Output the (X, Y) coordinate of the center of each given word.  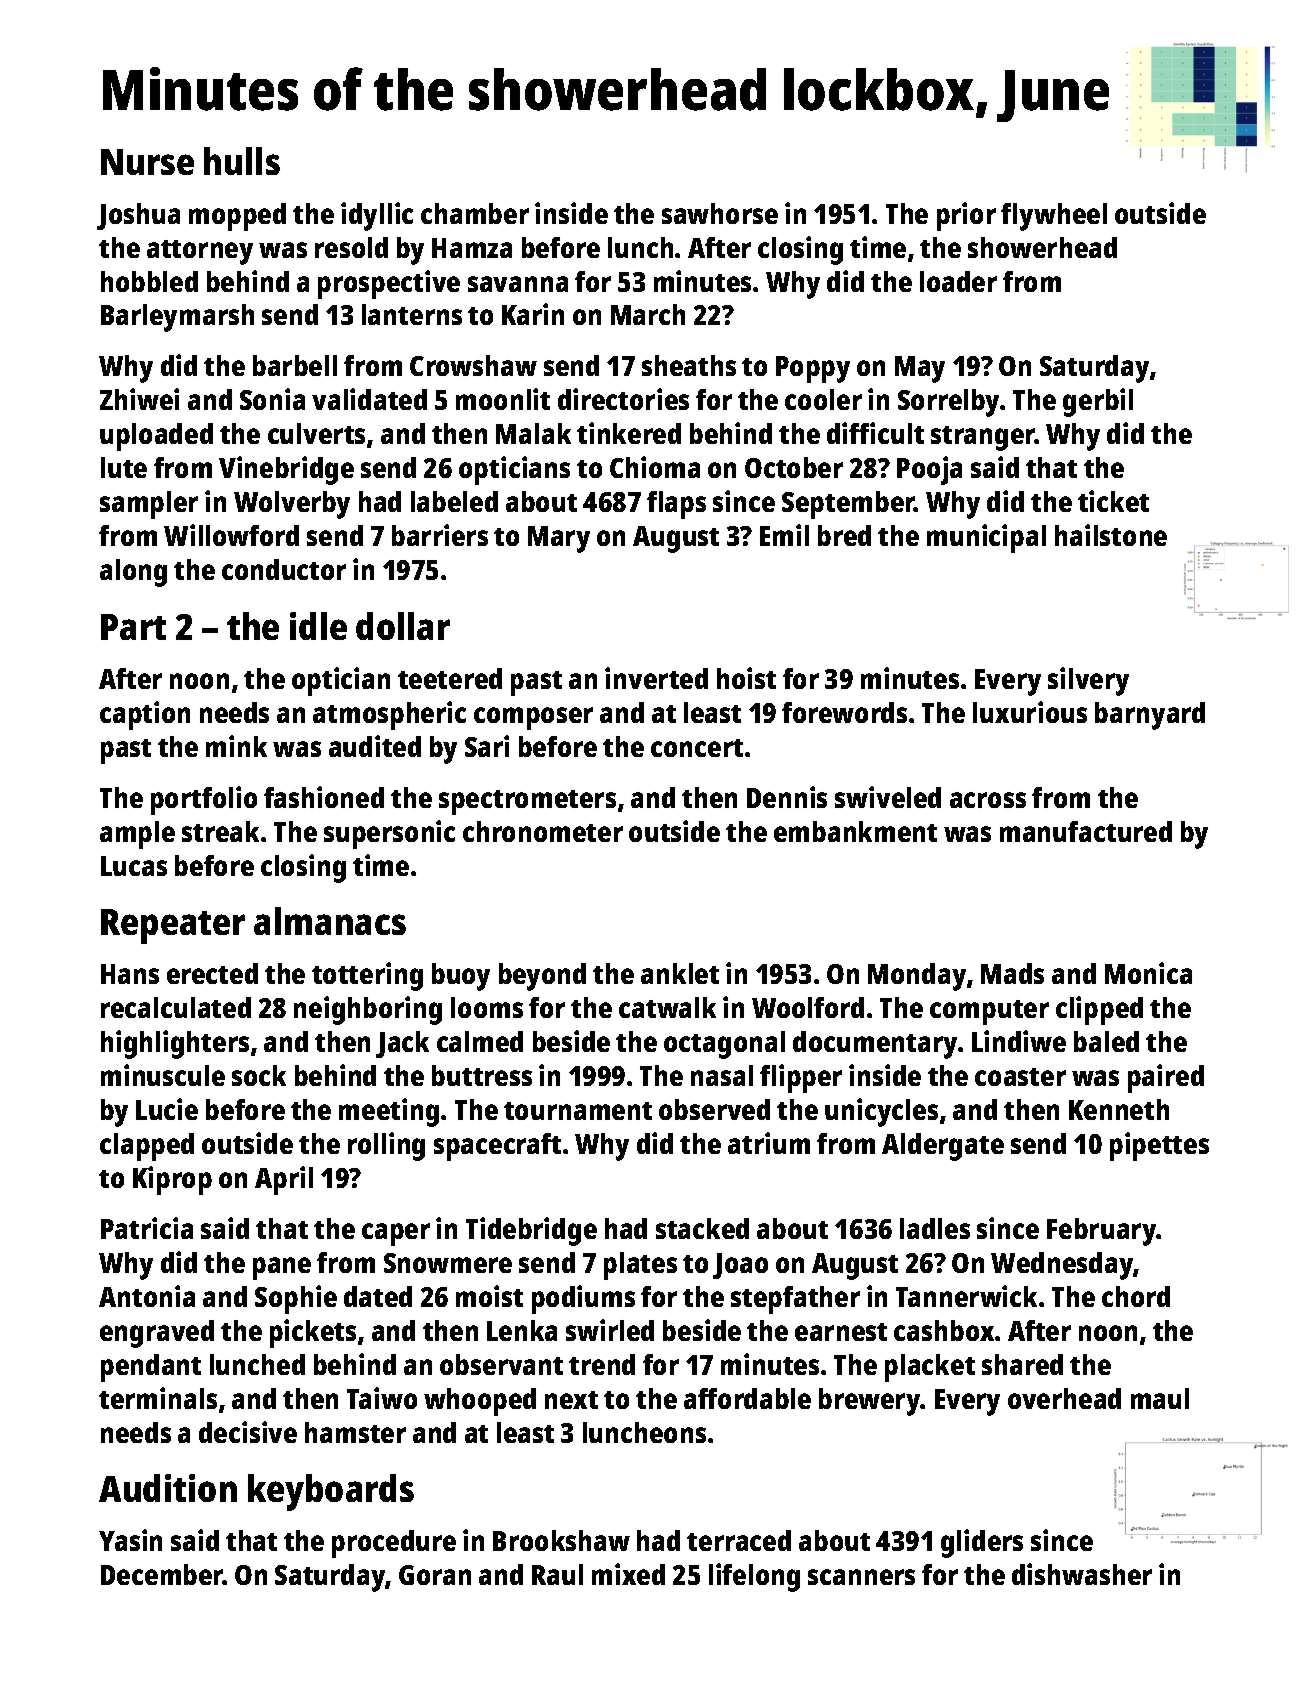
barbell (295, 365)
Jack (402, 1044)
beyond (542, 977)
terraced (739, 1540)
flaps (676, 505)
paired (1166, 1078)
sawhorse (720, 213)
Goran (435, 1575)
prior (966, 216)
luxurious (1030, 712)
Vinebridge (286, 470)
